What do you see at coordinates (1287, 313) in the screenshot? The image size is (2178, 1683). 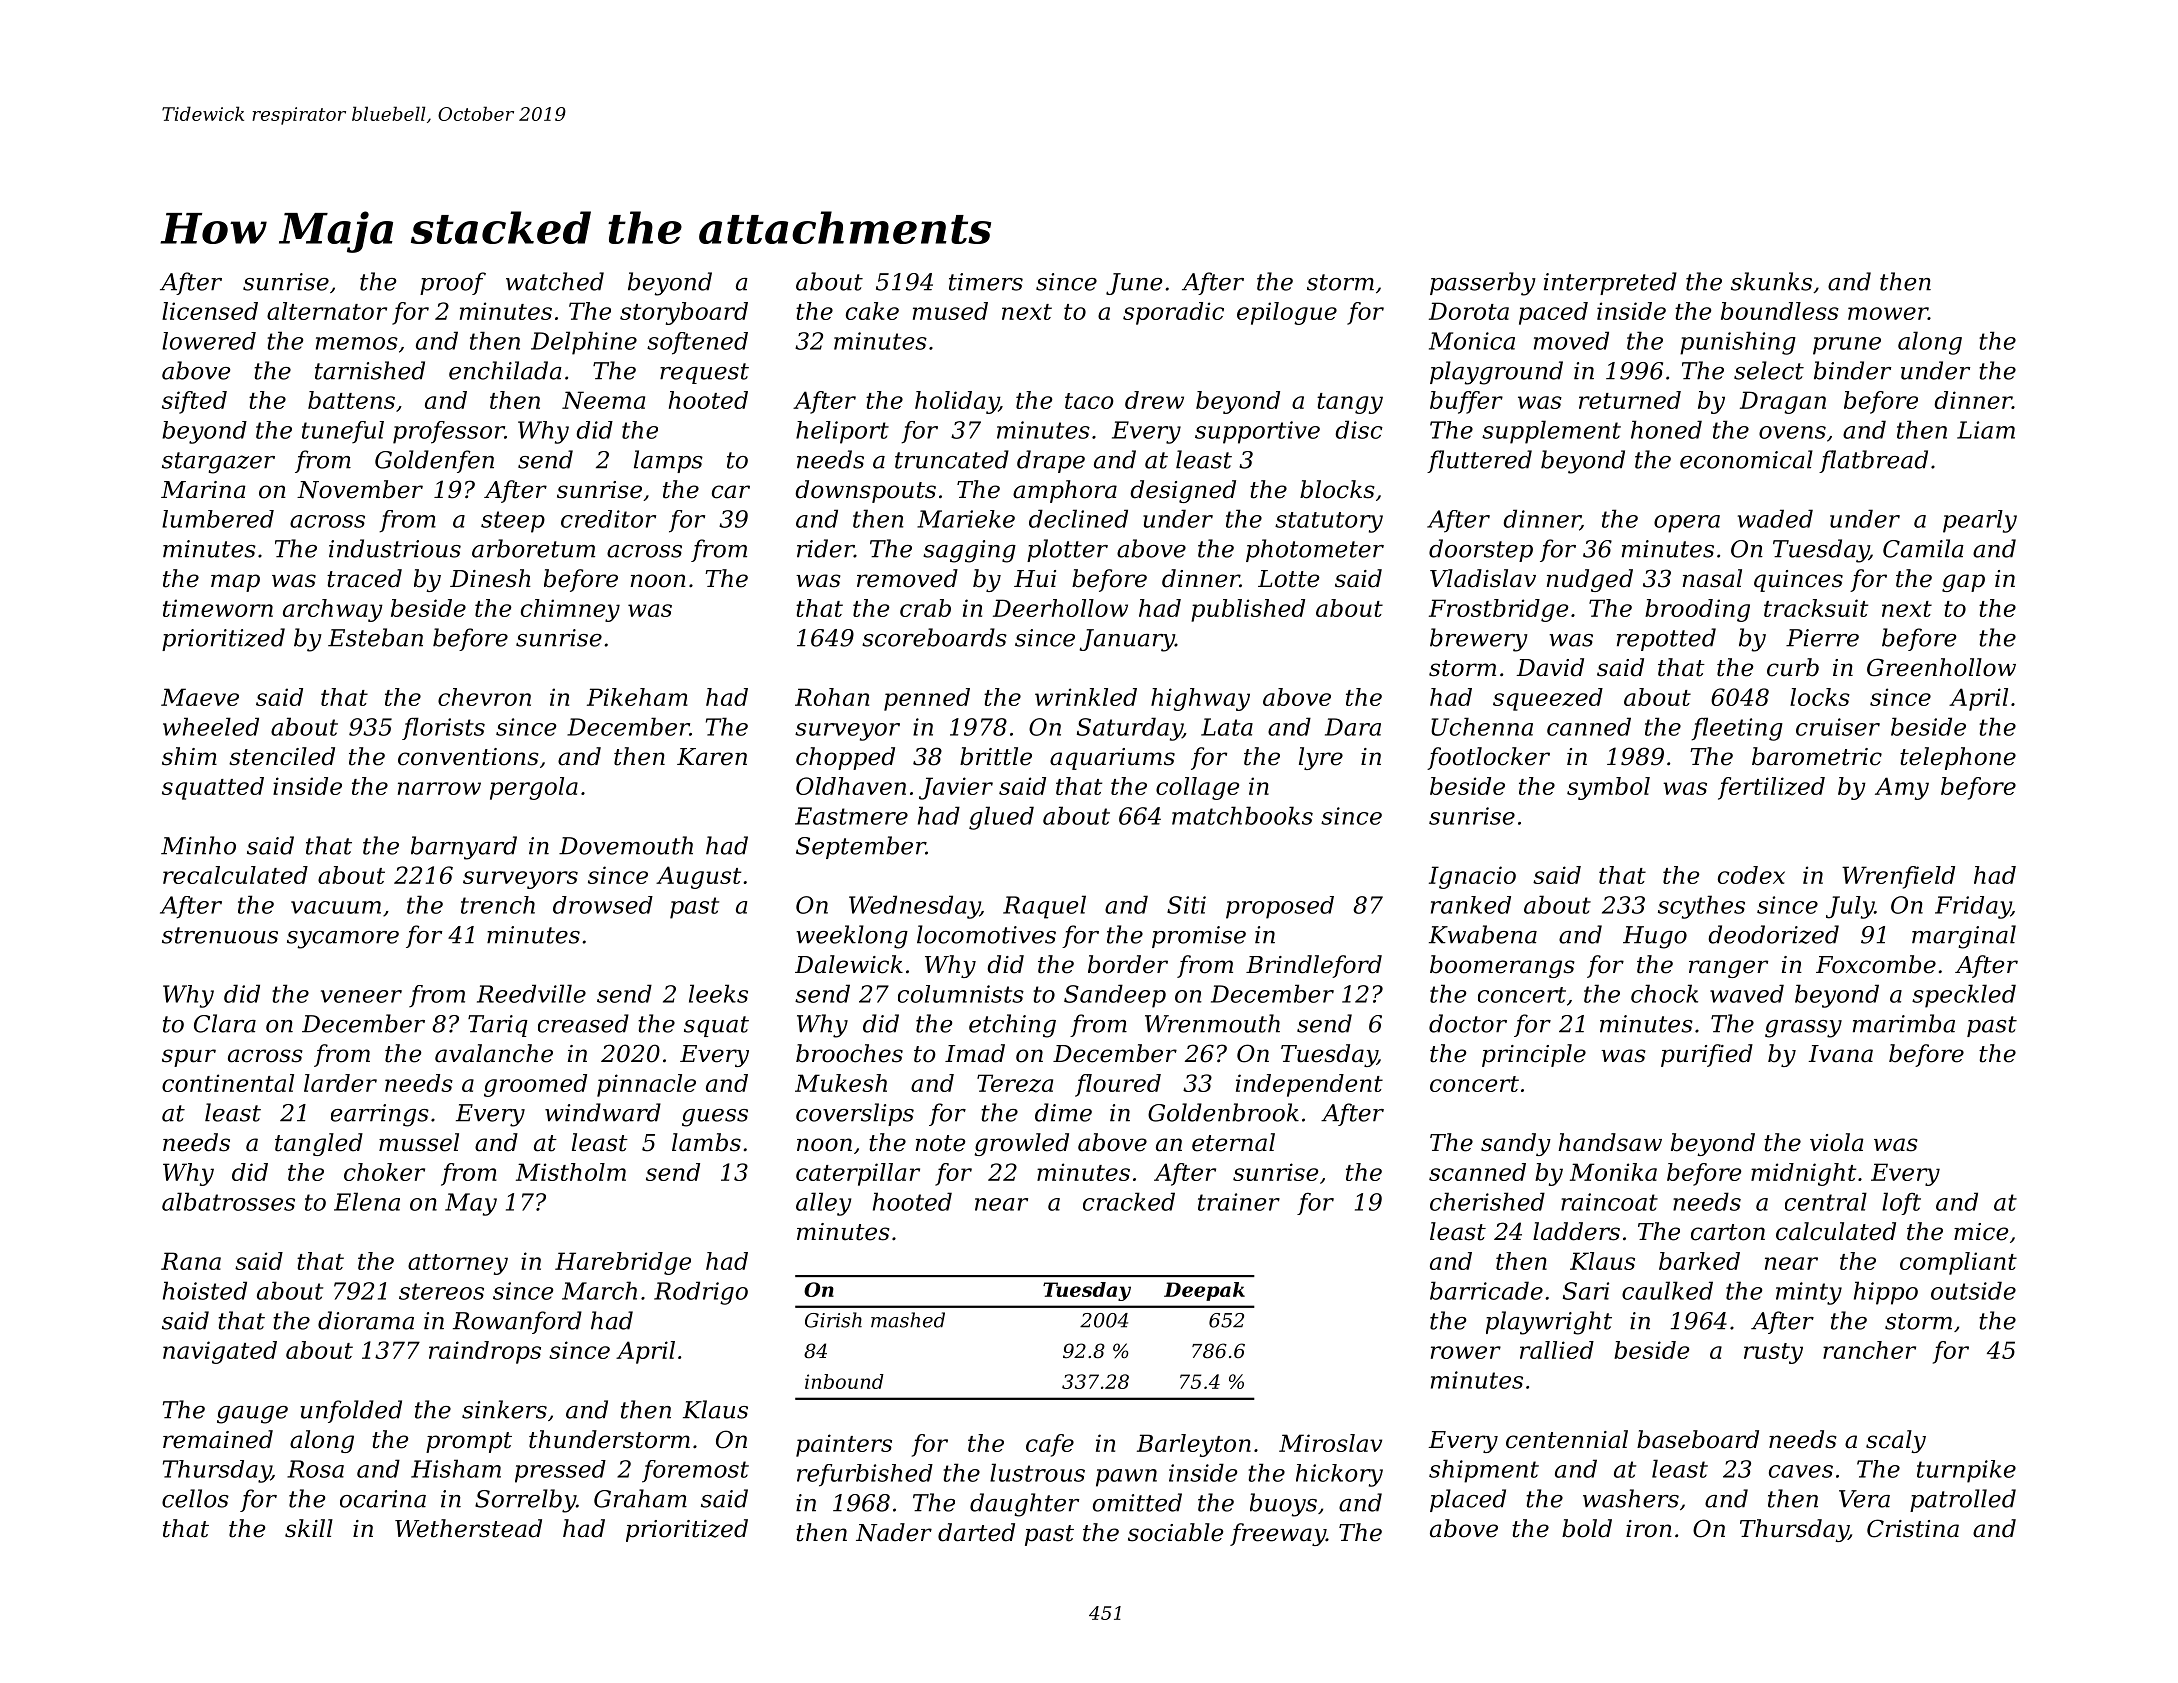 I see `epilogue` at bounding box center [1287, 313].
